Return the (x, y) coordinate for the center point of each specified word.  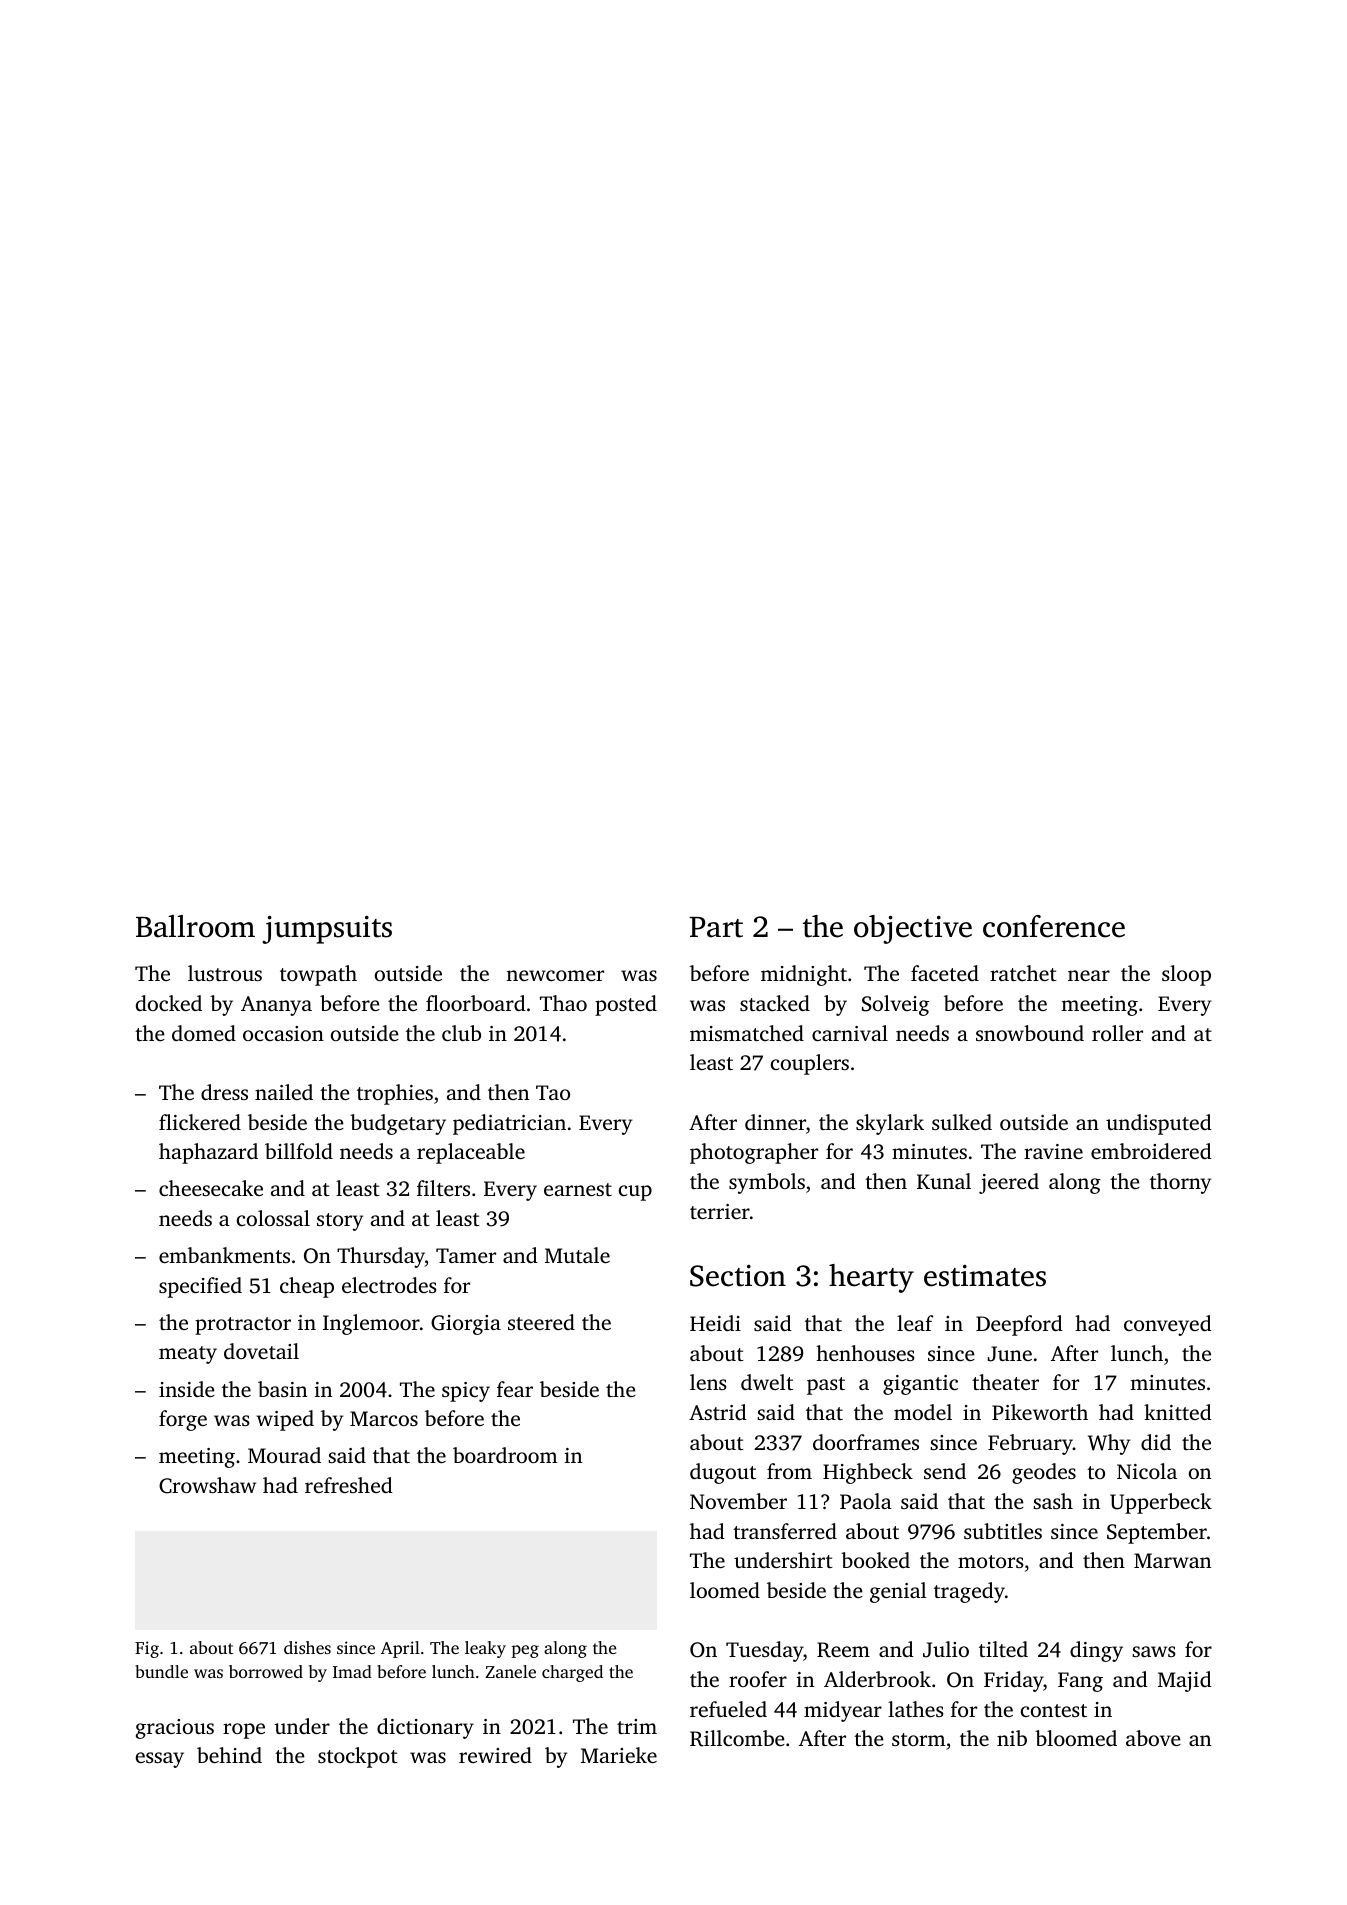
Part (716, 927)
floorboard (476, 1003)
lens (708, 1382)
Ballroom (195, 926)
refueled (728, 1709)
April (400, 1649)
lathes (916, 1709)
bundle (161, 1671)
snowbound (1030, 1033)
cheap (307, 1287)
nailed (284, 1092)
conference (1054, 926)
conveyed (1168, 1325)
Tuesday (764, 1651)
